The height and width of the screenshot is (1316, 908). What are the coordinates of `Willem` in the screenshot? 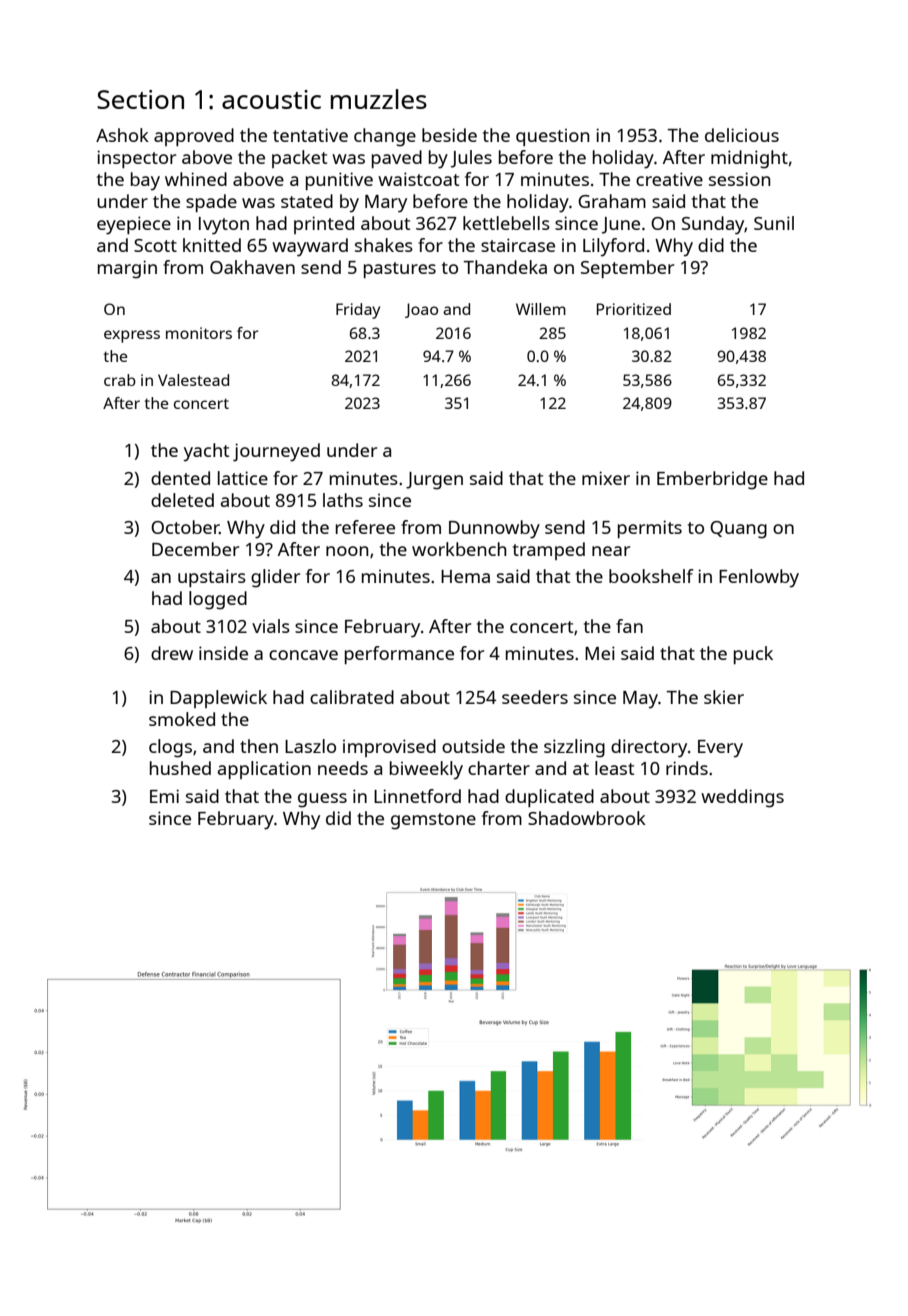 It's located at (541, 309).
